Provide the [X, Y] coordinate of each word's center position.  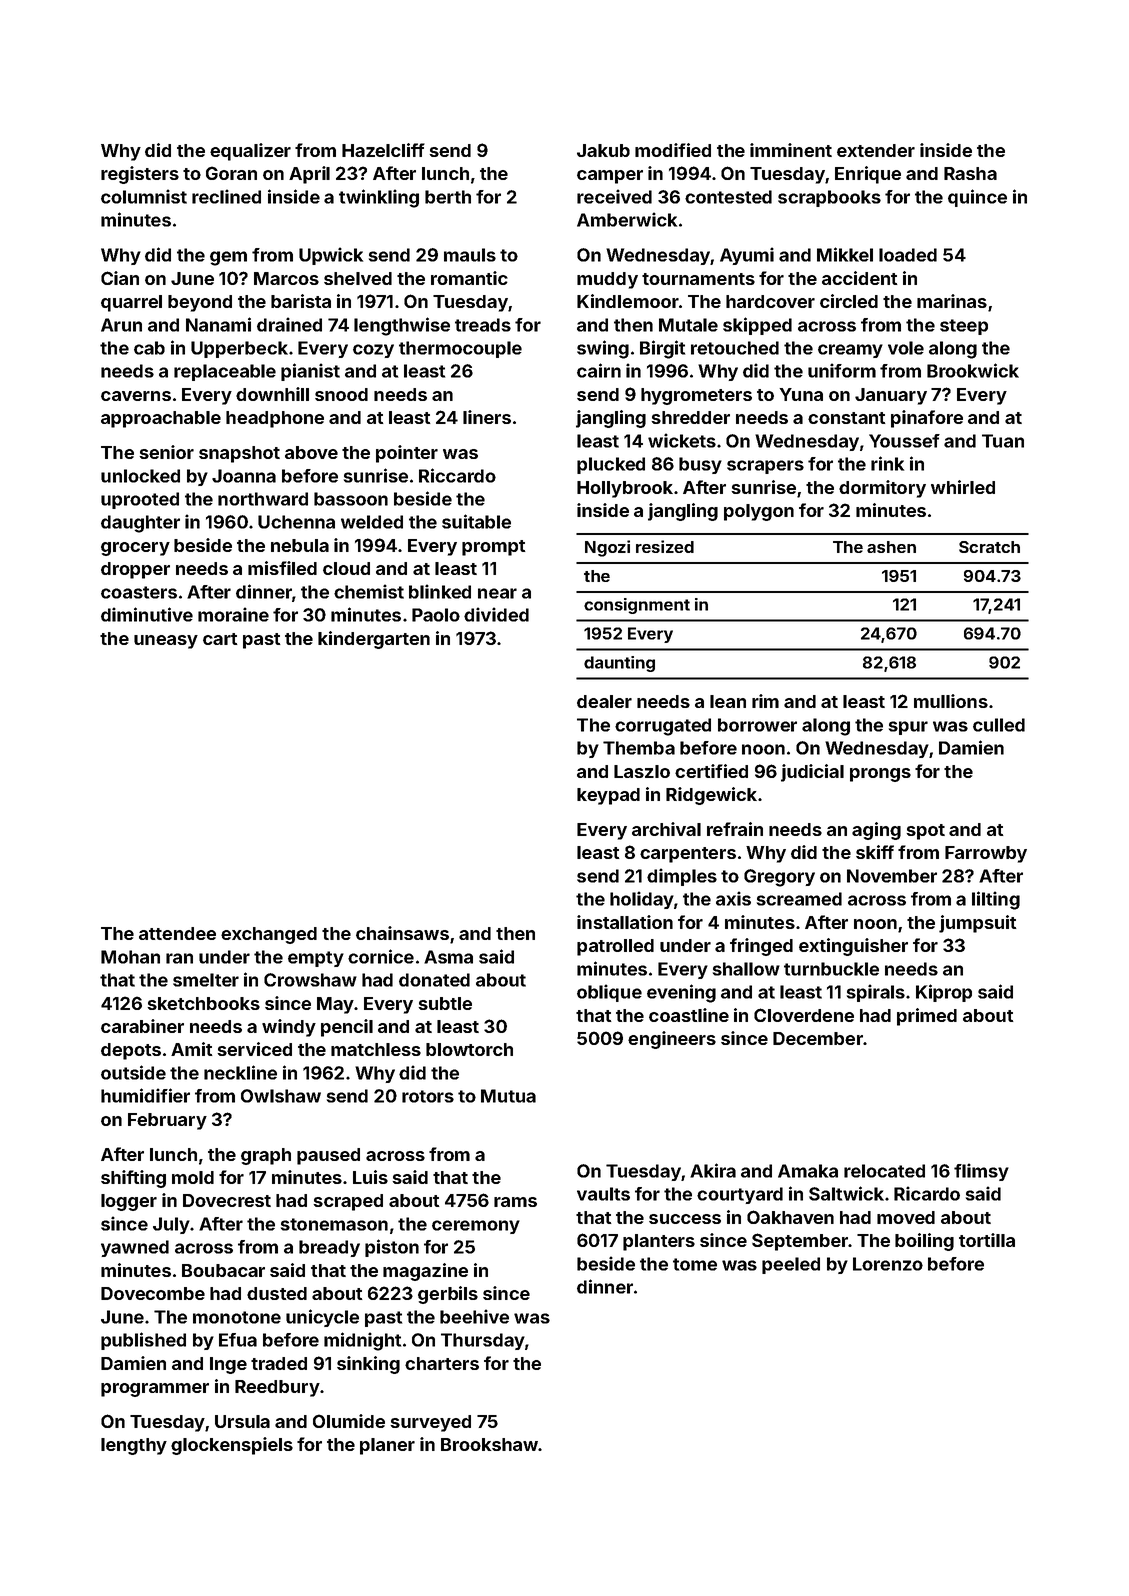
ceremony [476, 1227]
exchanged [269, 935]
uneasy [166, 642]
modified [673, 150]
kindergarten [374, 640]
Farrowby [986, 854]
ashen [891, 547]
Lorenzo [888, 1264]
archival [666, 829]
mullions [951, 701]
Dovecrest [227, 1200]
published [143, 1341]
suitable [476, 521]
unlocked [140, 476]
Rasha [970, 173]
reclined [226, 196]
